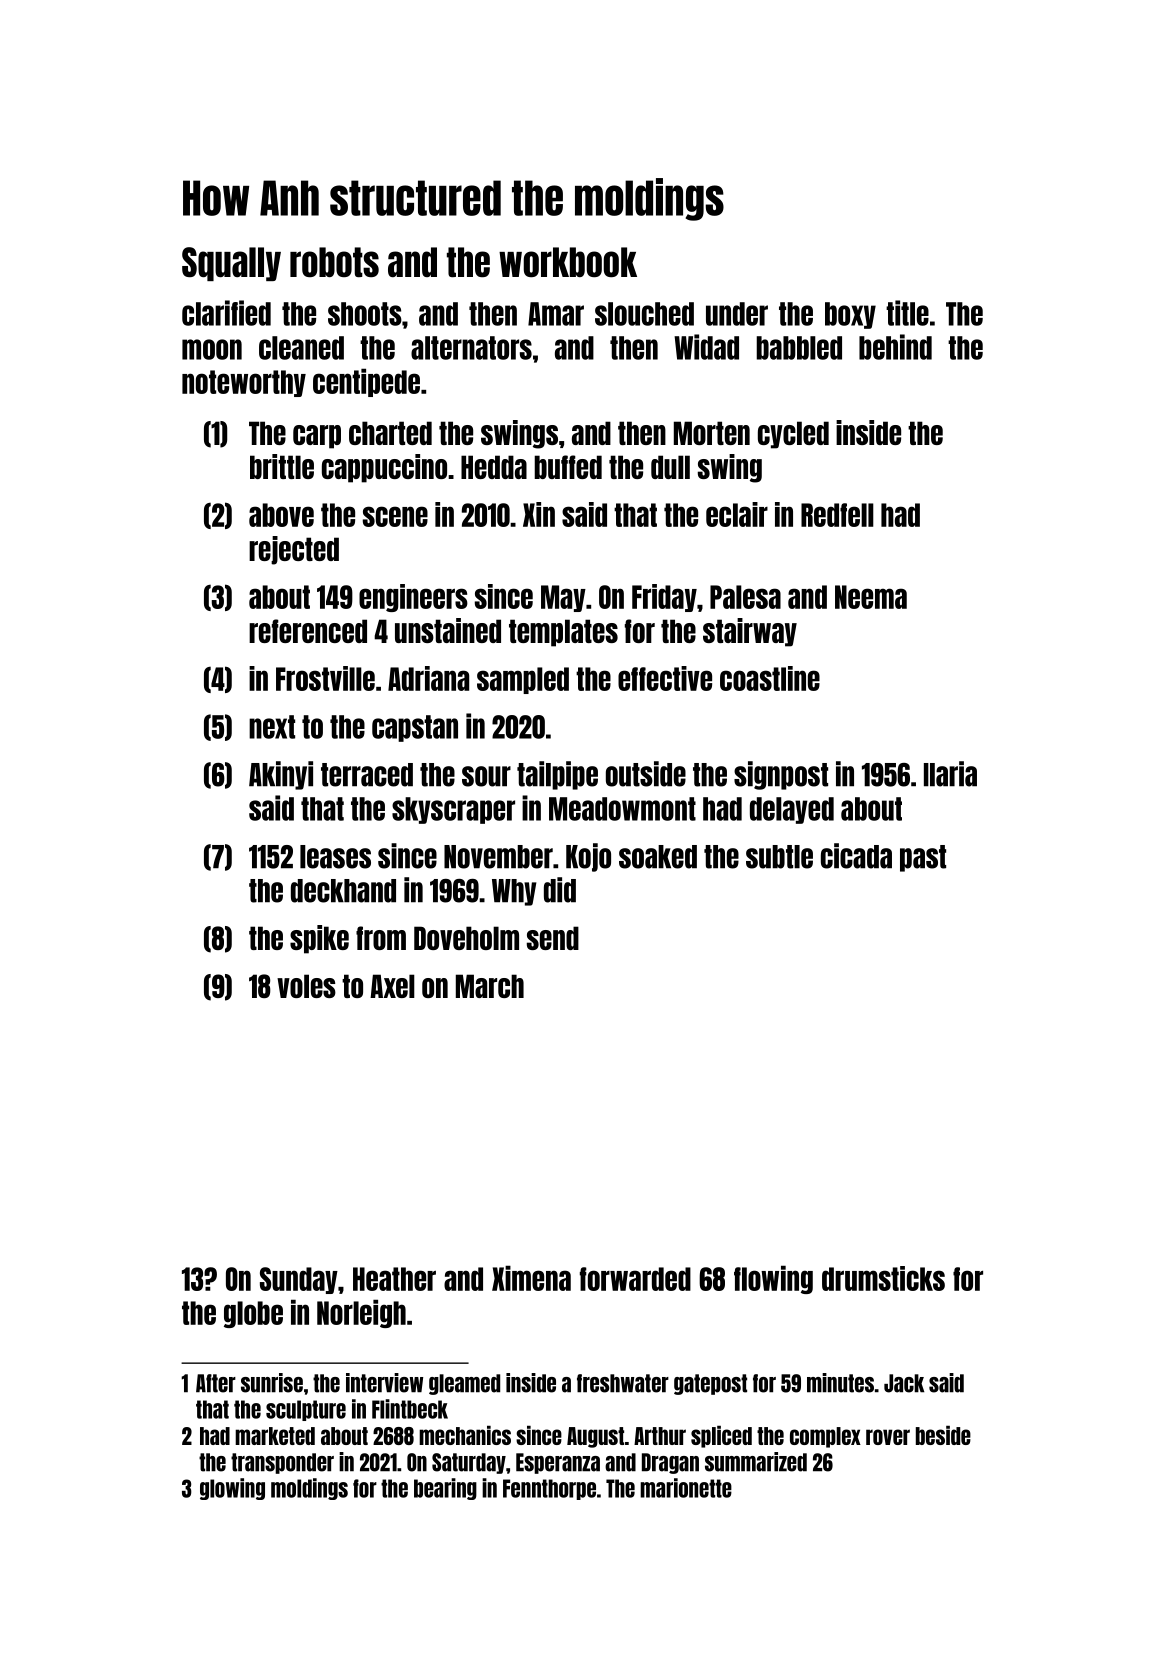 This document has height=1654, width=1165. Describe the element at coordinates (737, 514) in the document. I see `eclair` at that location.
